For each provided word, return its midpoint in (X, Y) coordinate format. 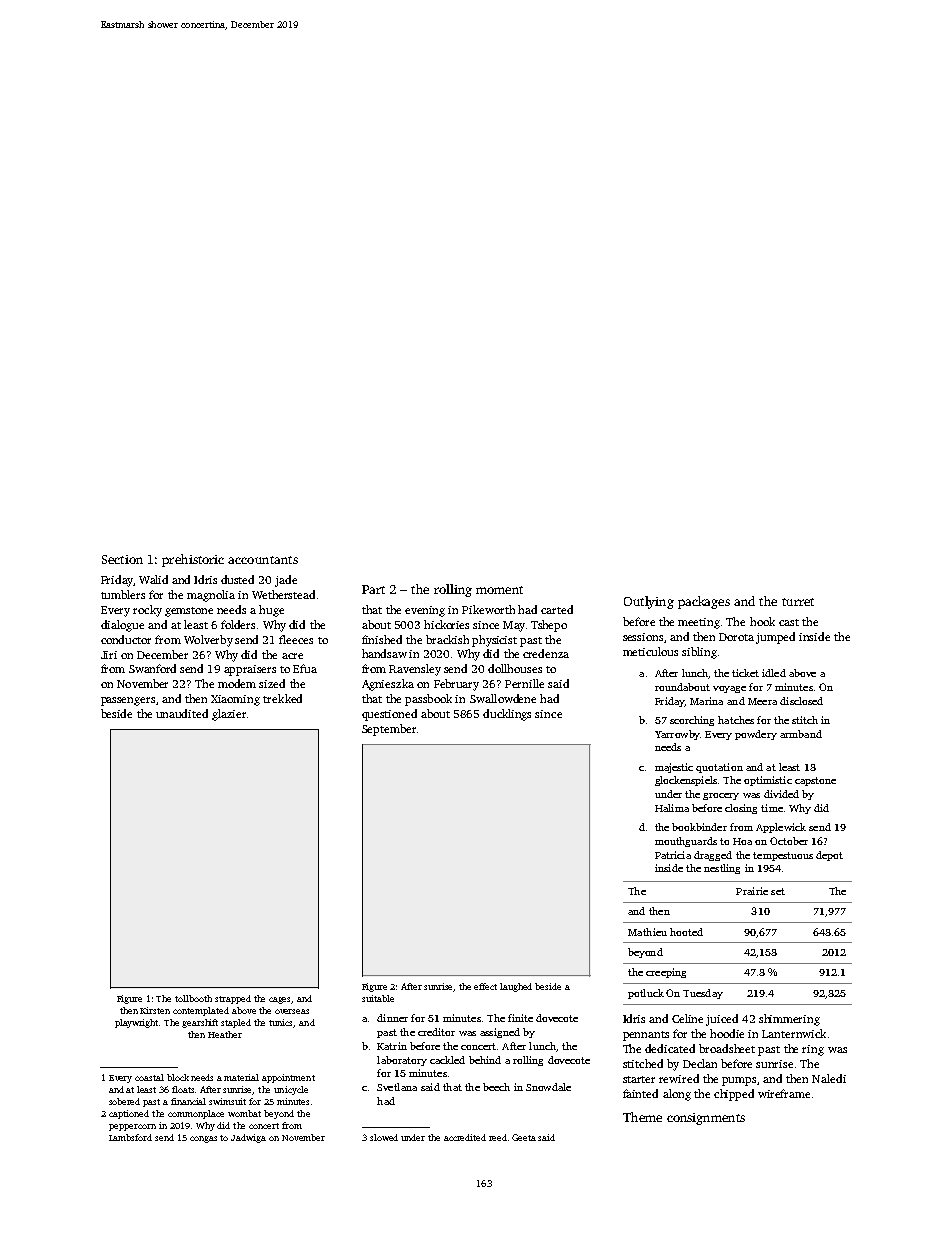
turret (798, 602)
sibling (699, 653)
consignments (706, 1119)
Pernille (524, 683)
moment (499, 590)
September (389, 730)
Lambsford (130, 1137)
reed (498, 1137)
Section (122, 559)
